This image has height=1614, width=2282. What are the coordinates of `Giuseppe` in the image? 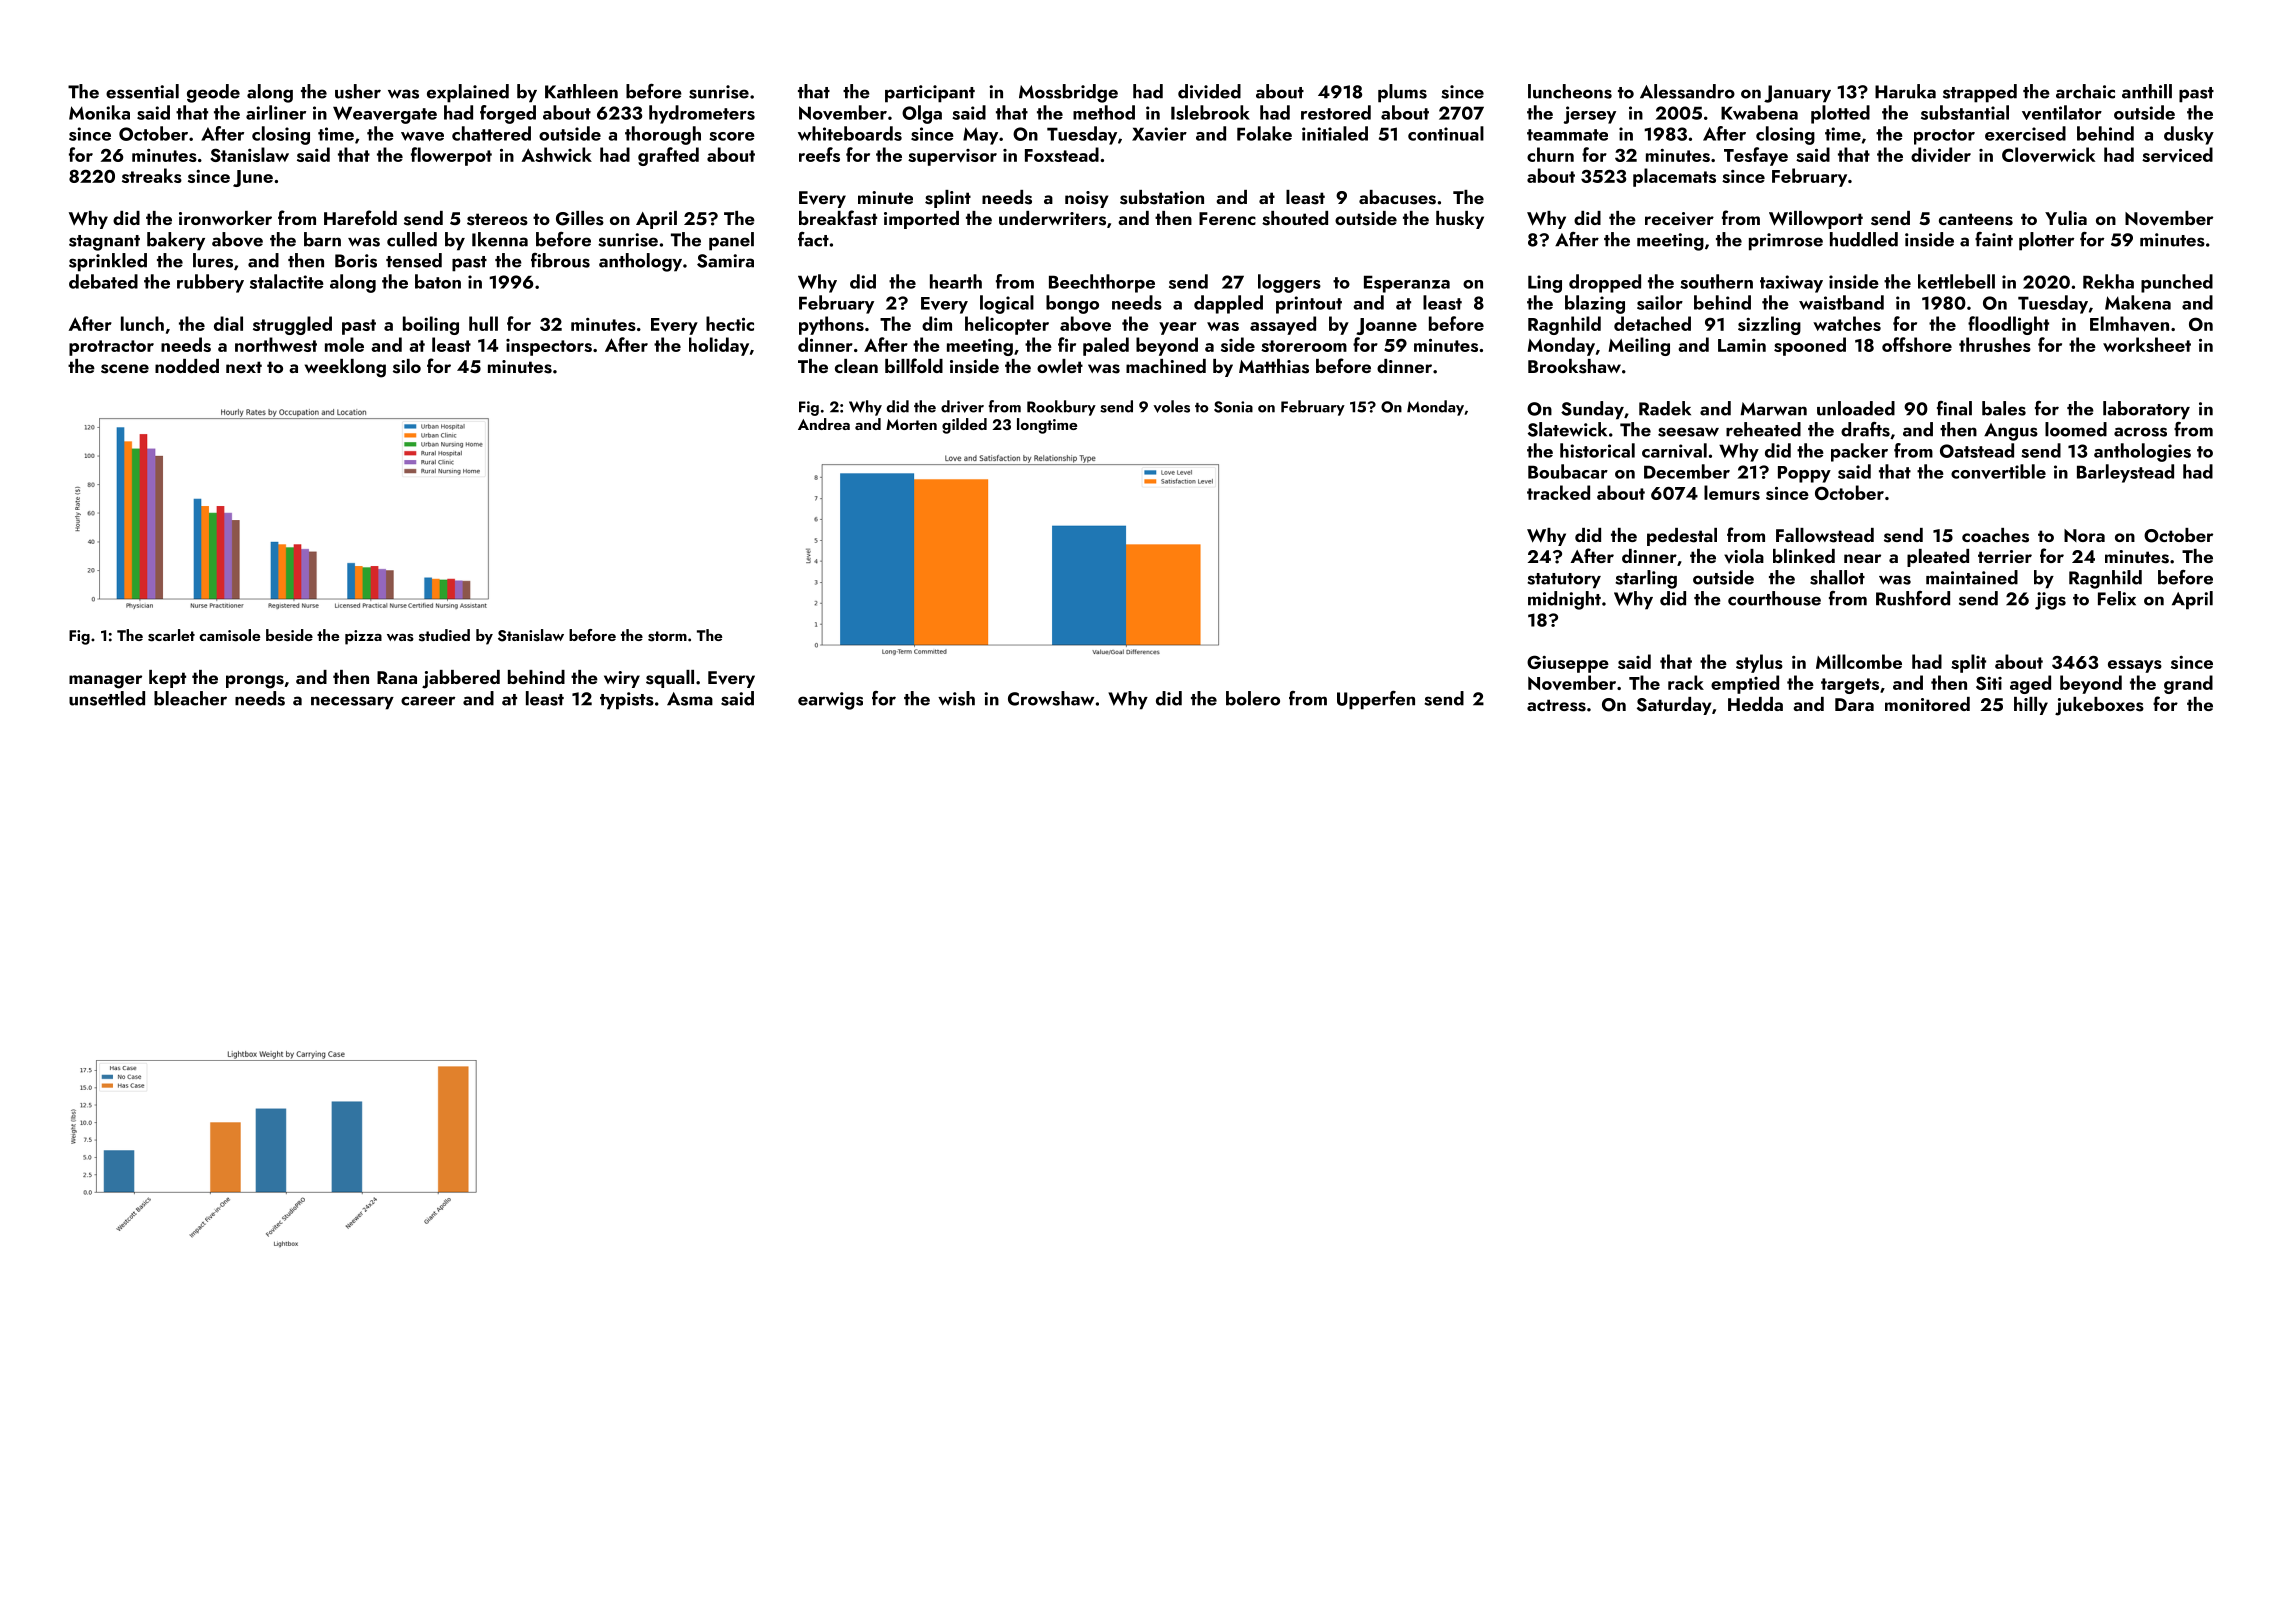 It's located at (1568, 664).
